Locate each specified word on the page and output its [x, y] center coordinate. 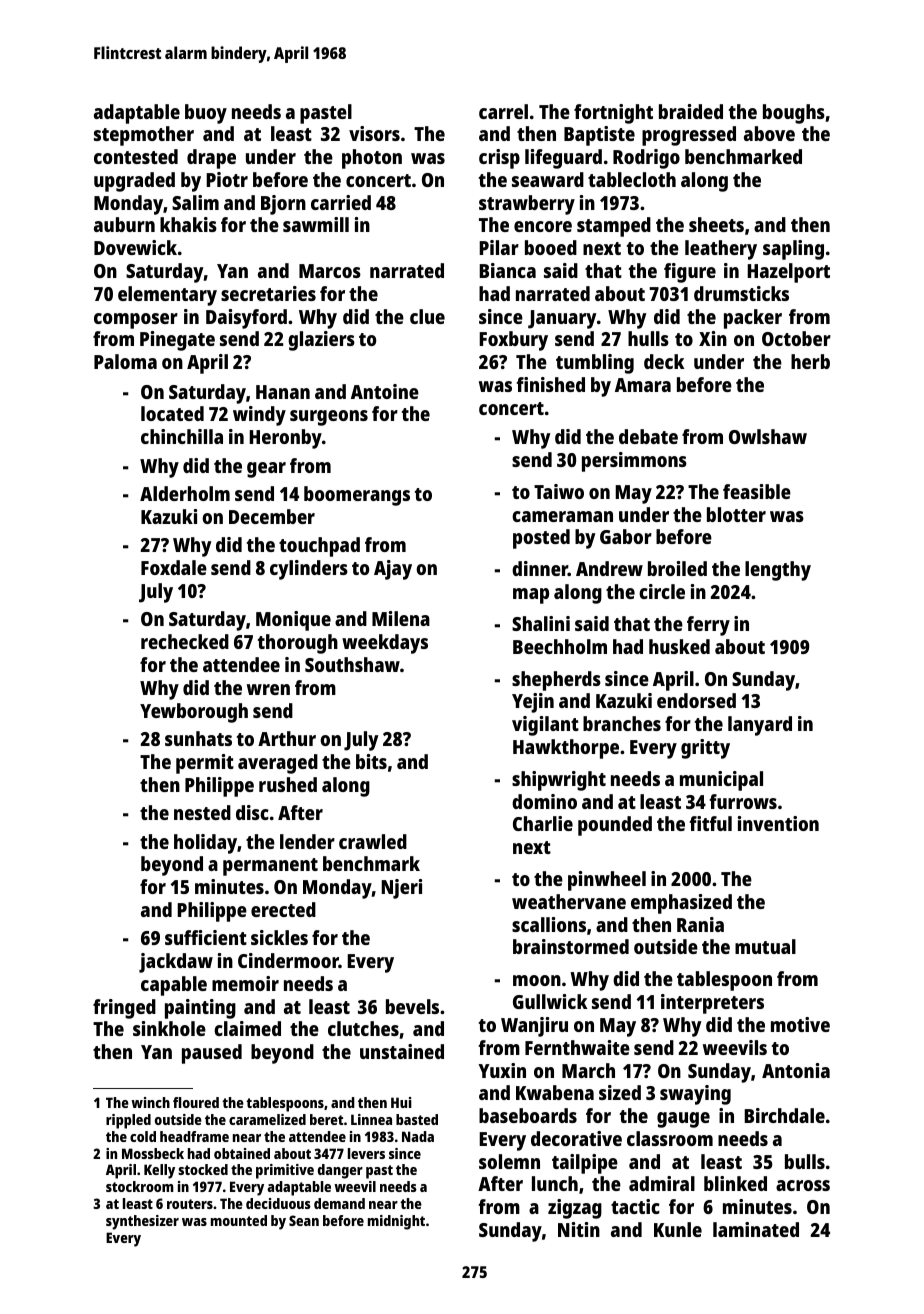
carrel [503, 111]
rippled [128, 1121]
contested [136, 156]
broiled [677, 568]
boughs [794, 114]
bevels [412, 1006]
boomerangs [357, 496]
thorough [298, 644]
